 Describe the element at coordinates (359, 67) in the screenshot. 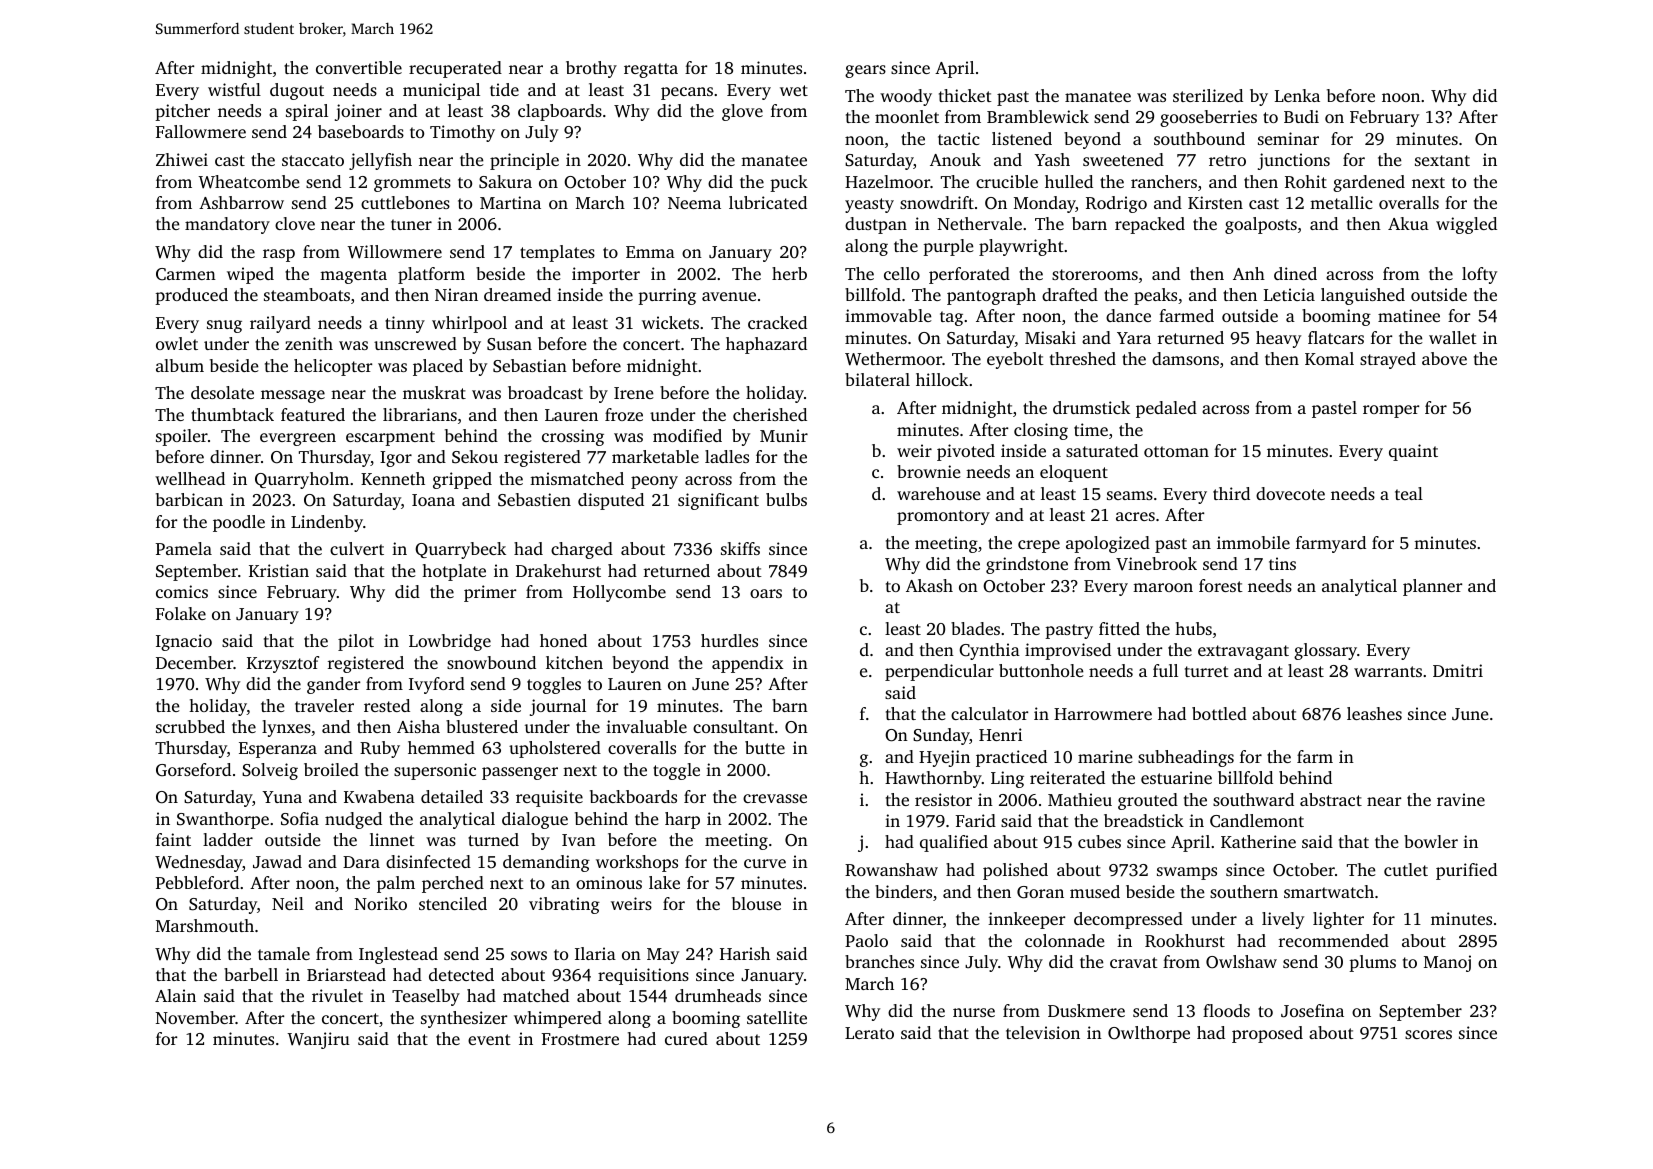

I see `convertible` at that location.
